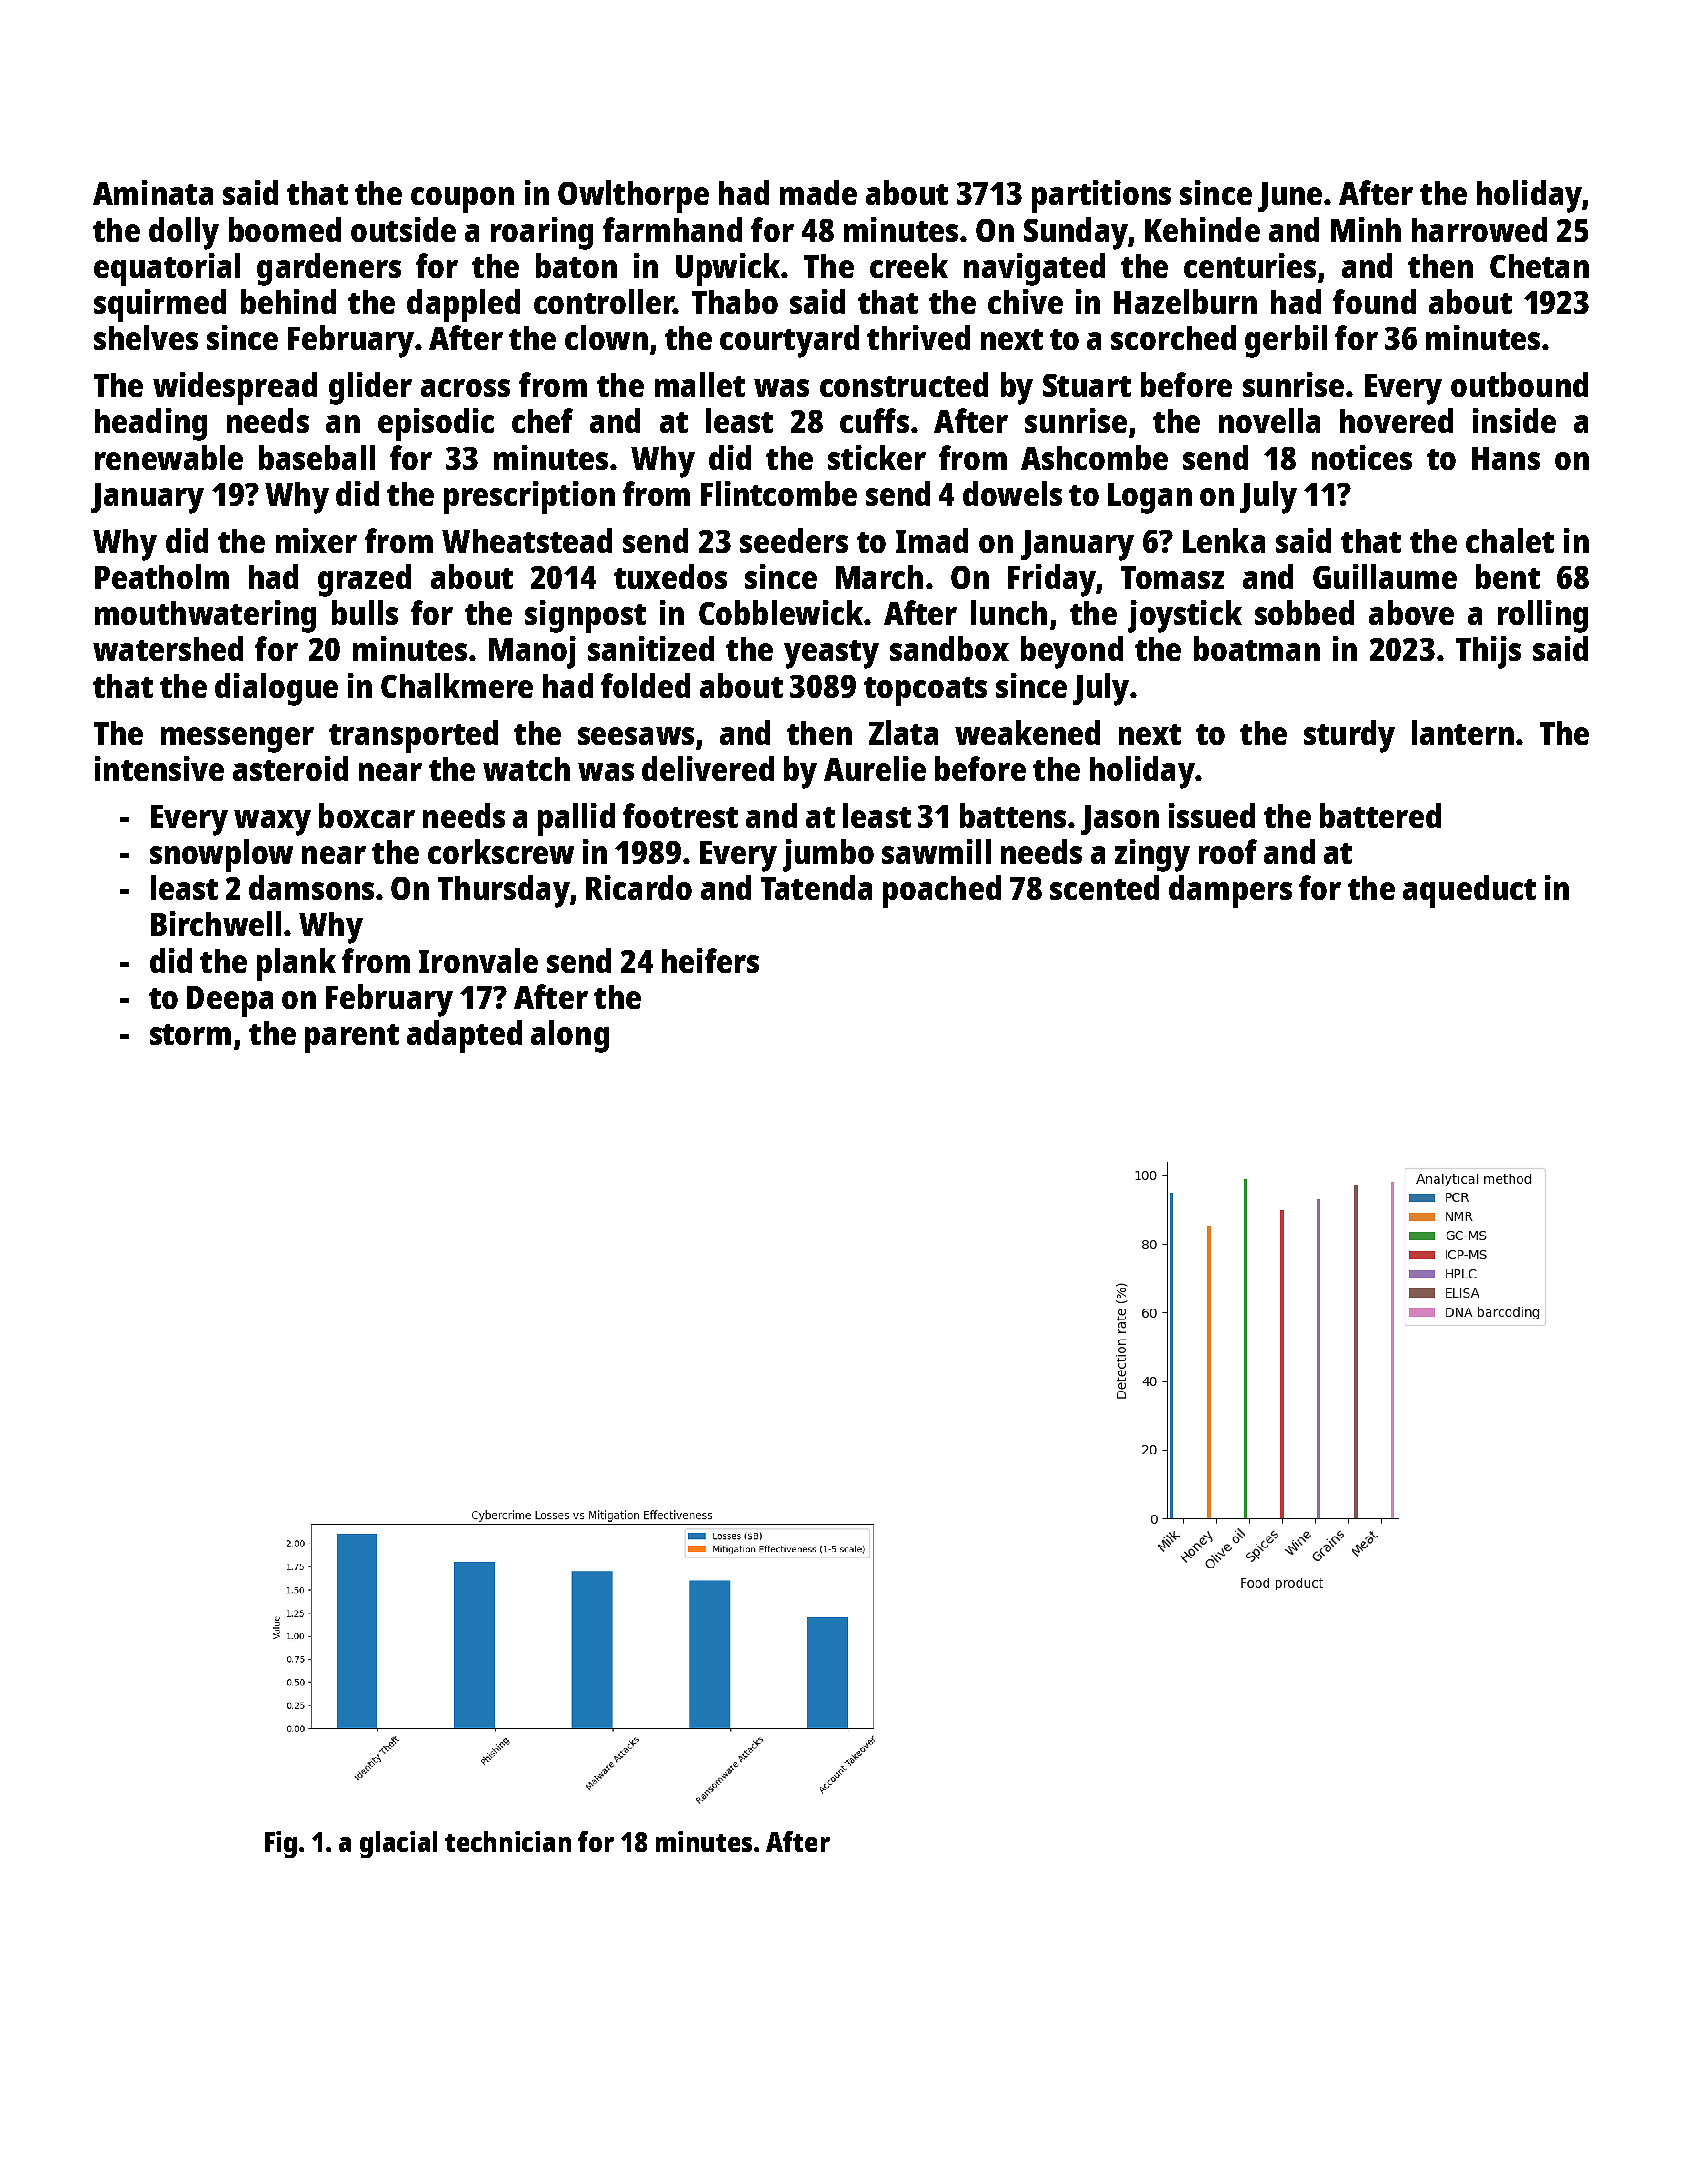  I want to click on mixer, so click(316, 540).
